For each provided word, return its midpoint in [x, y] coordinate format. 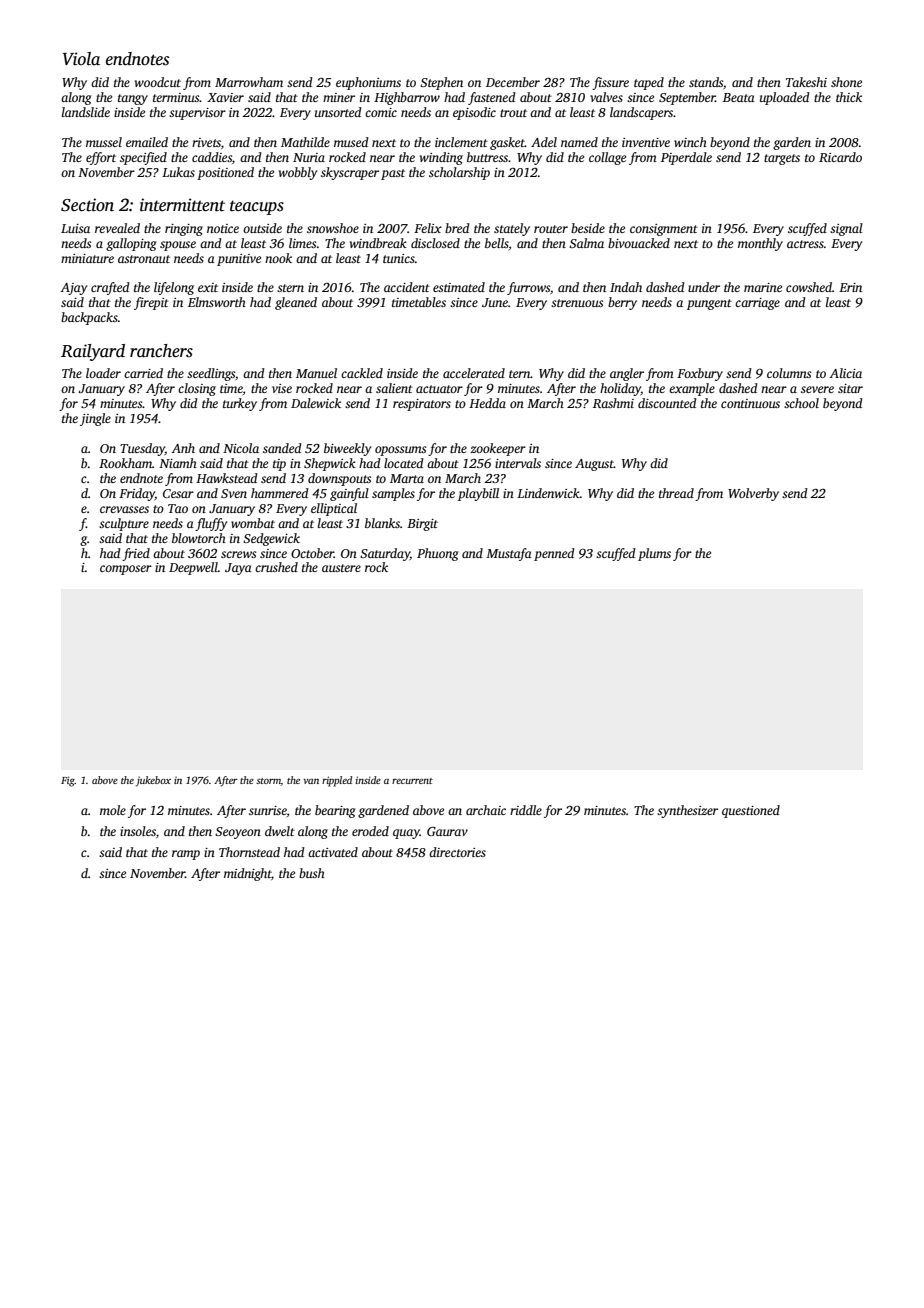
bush [312, 873]
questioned [751, 811]
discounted [667, 403]
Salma [586, 243]
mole [113, 810]
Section [87, 205]
